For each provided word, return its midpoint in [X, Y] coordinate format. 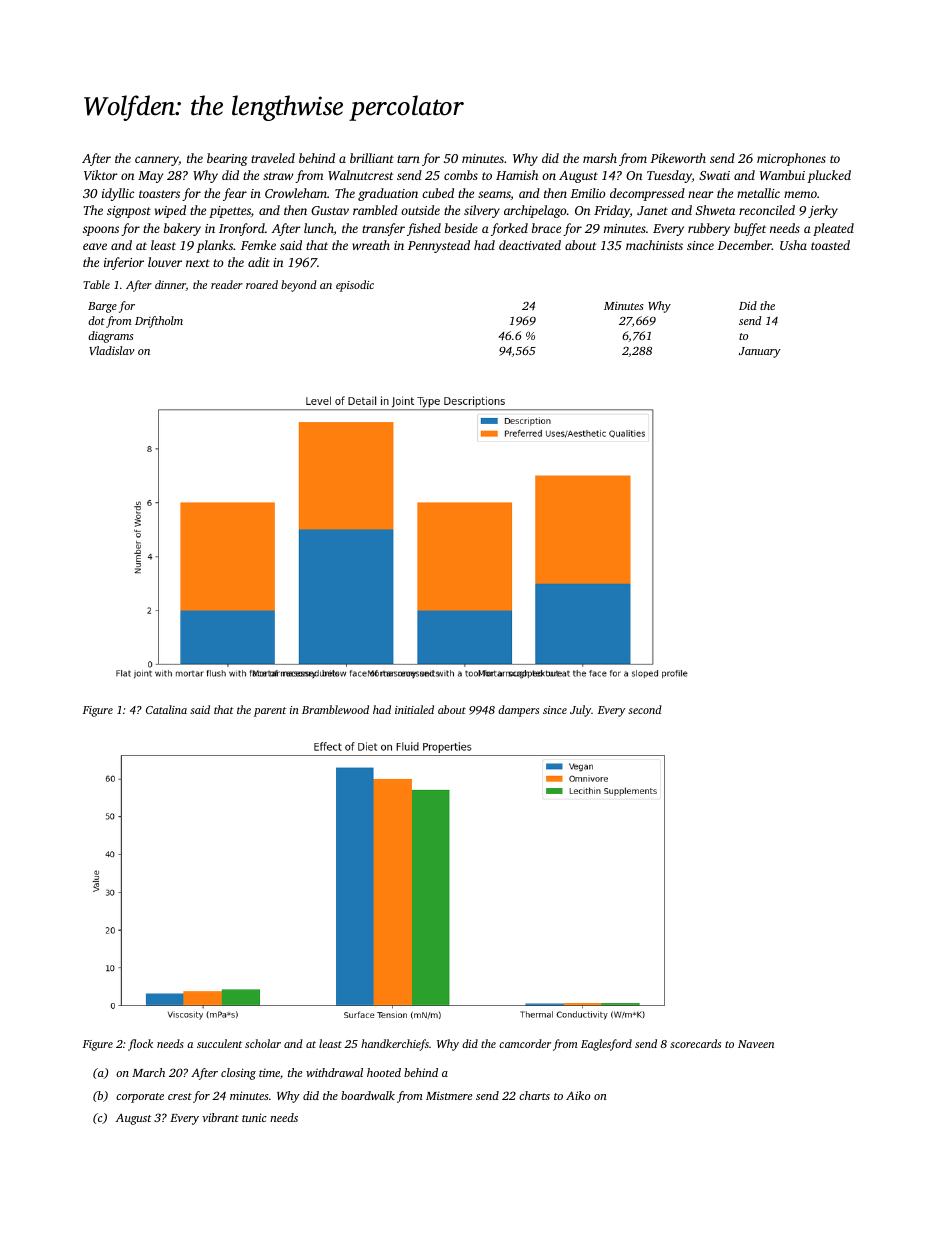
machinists [654, 245]
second [645, 709]
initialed [414, 709]
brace [546, 228]
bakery [182, 229]
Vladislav [111, 350]
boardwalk [368, 1095]
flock [140, 1045]
